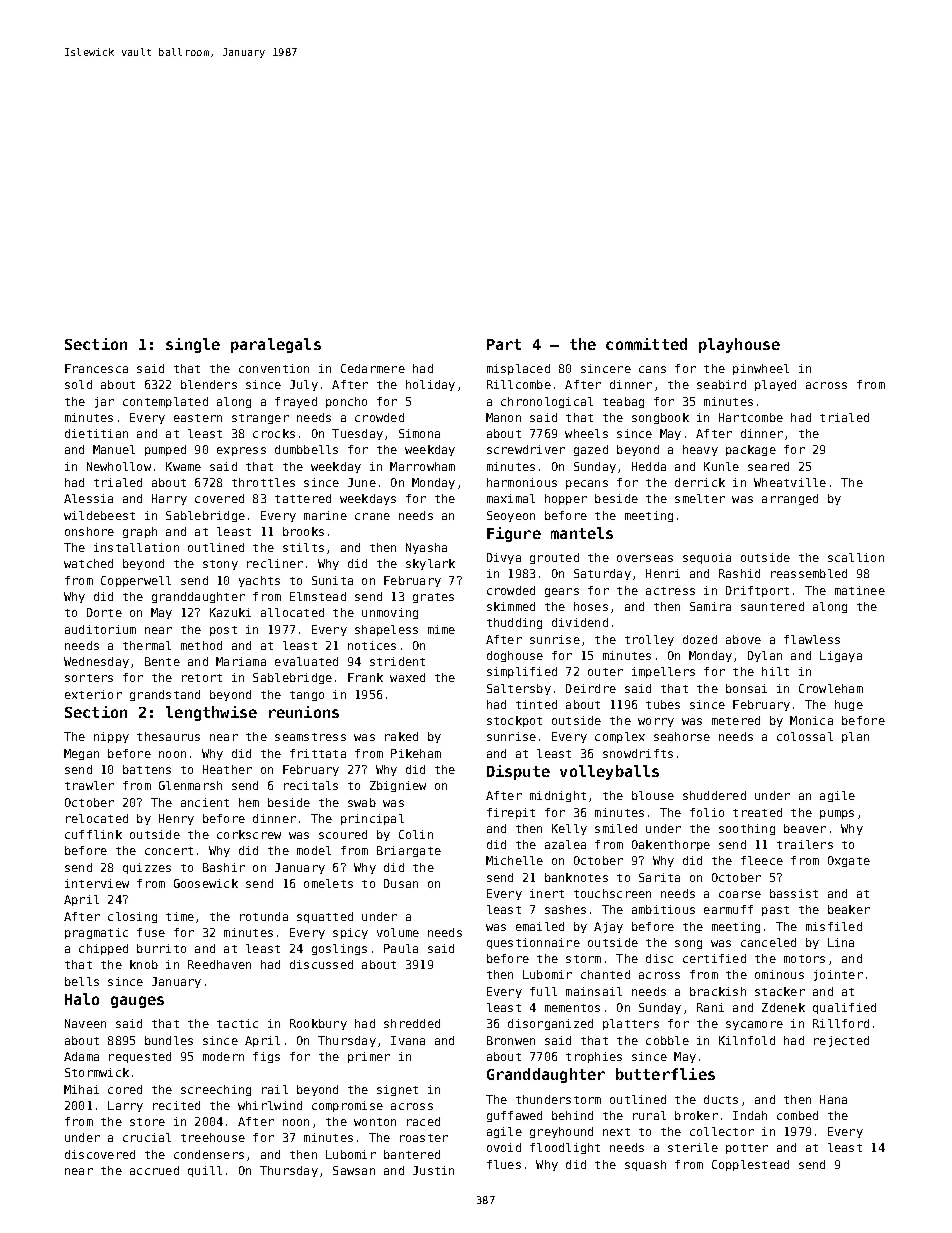 The width and height of the image is (952, 1233). What do you see at coordinates (119, 466) in the image?
I see `Newhollow` at bounding box center [119, 466].
